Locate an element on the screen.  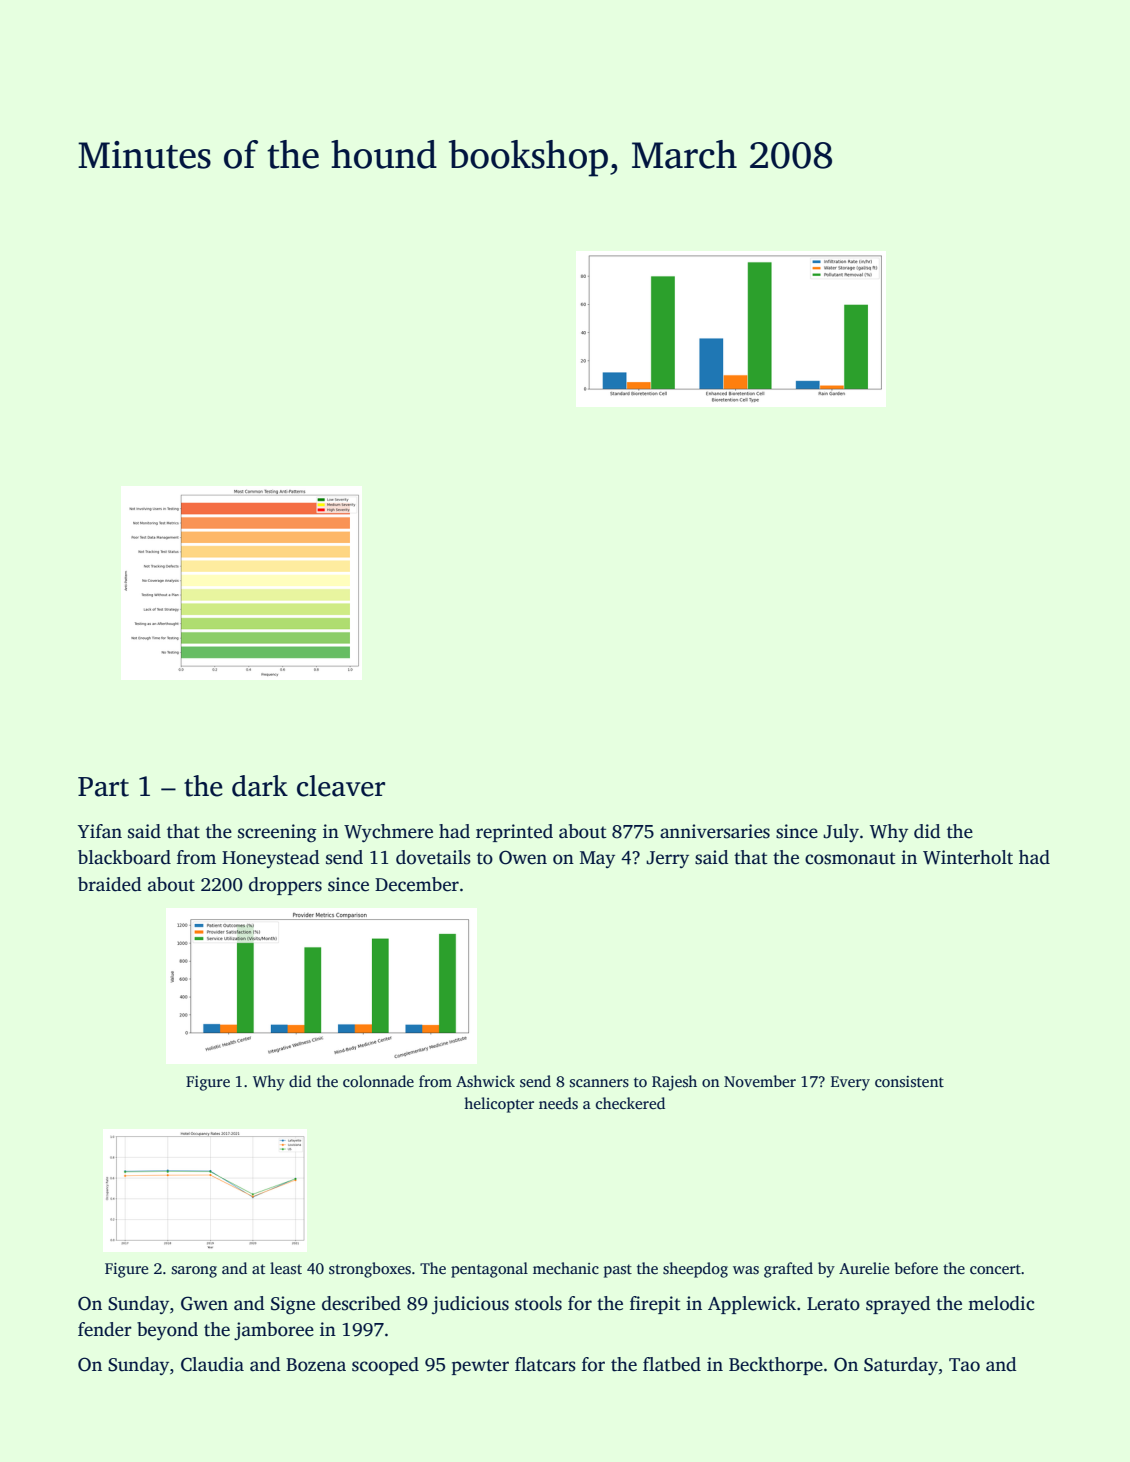
Part is located at coordinates (103, 787).
